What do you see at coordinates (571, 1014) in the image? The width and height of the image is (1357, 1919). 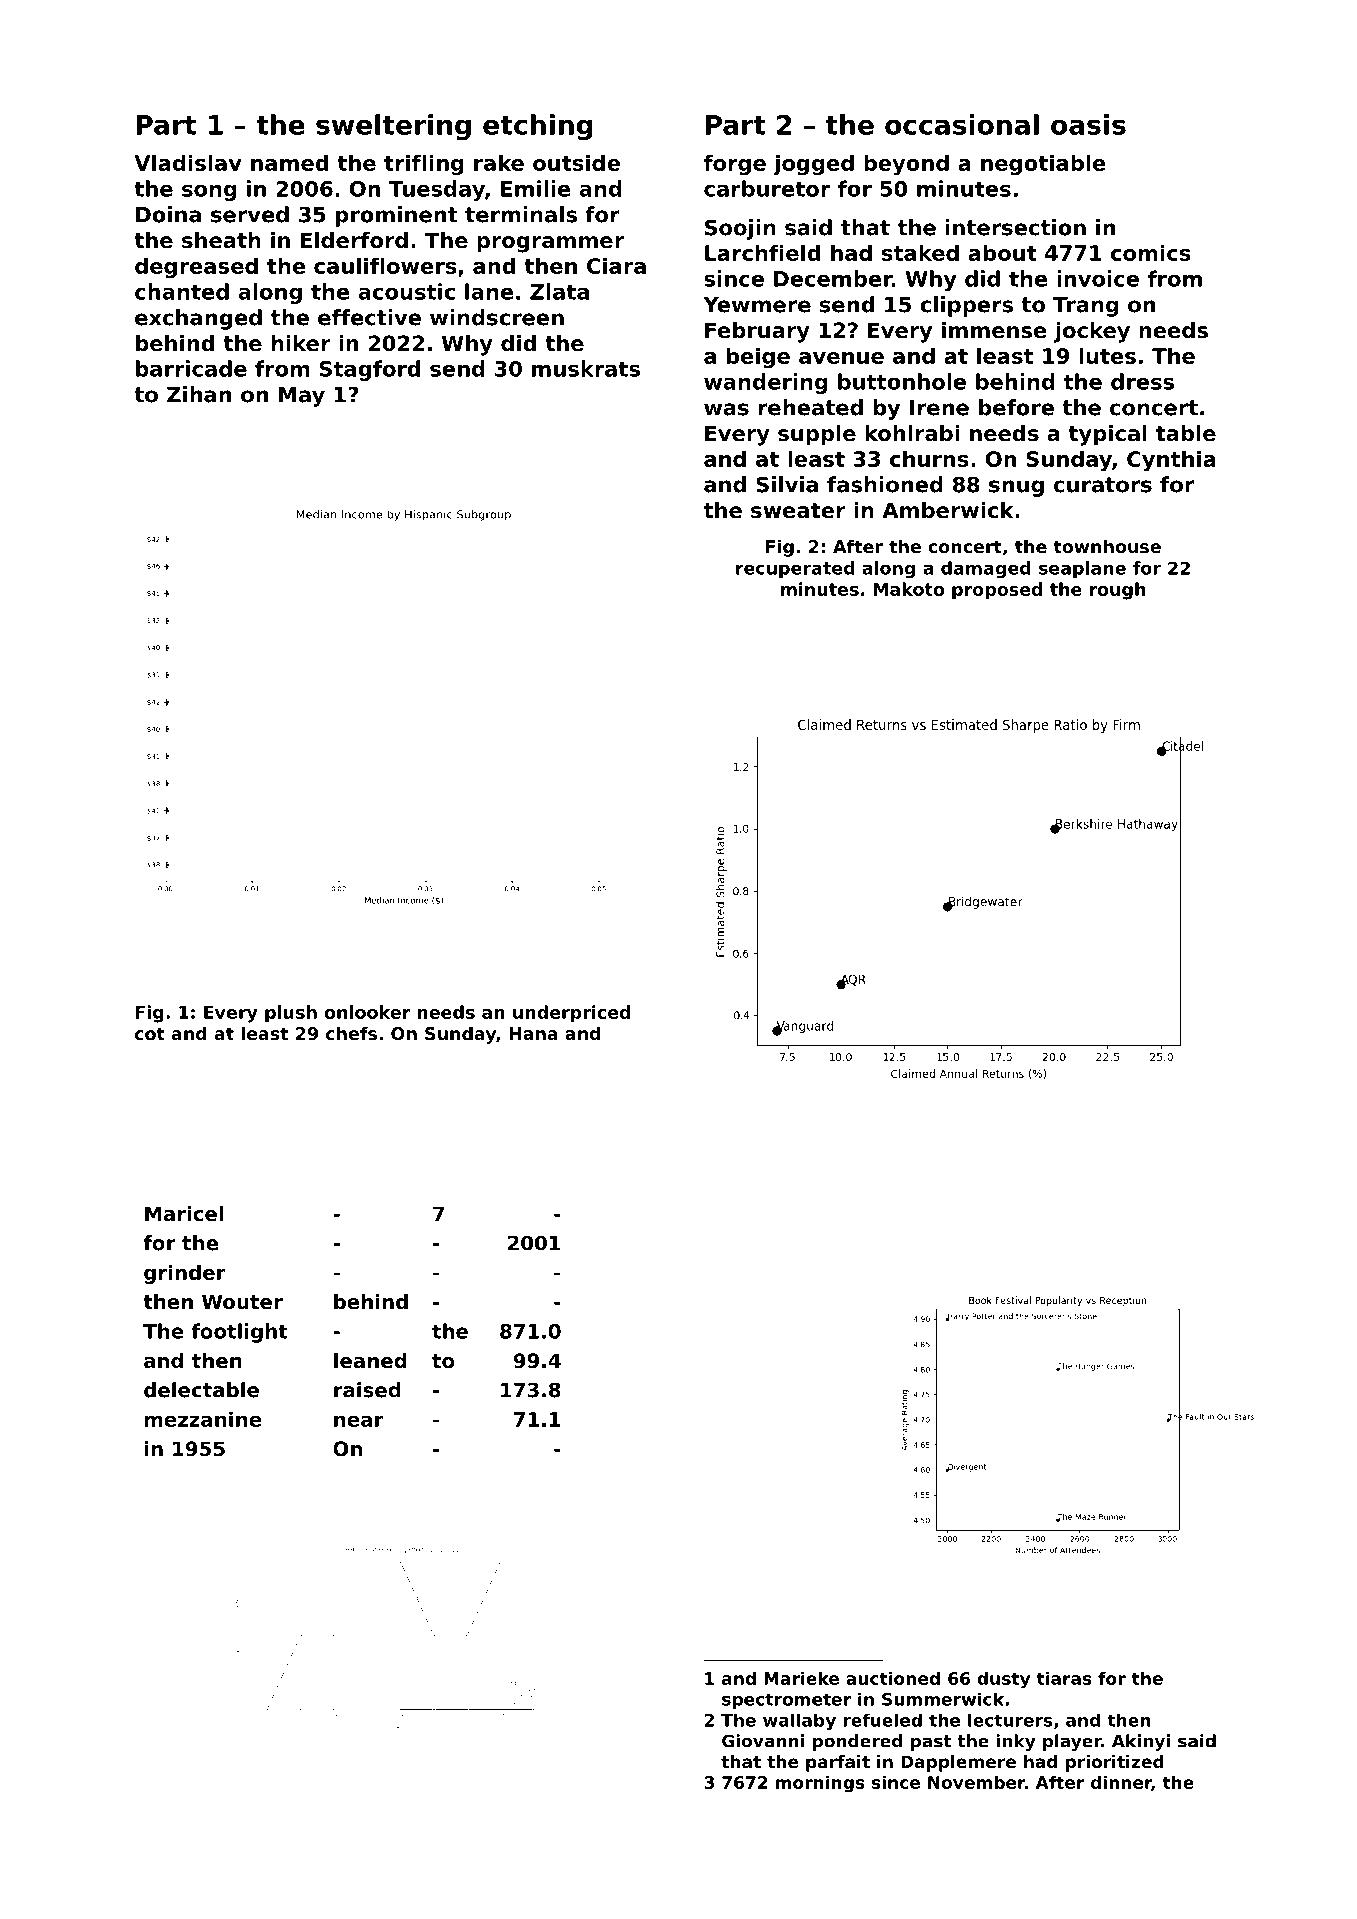 I see `underpriced` at bounding box center [571, 1014].
